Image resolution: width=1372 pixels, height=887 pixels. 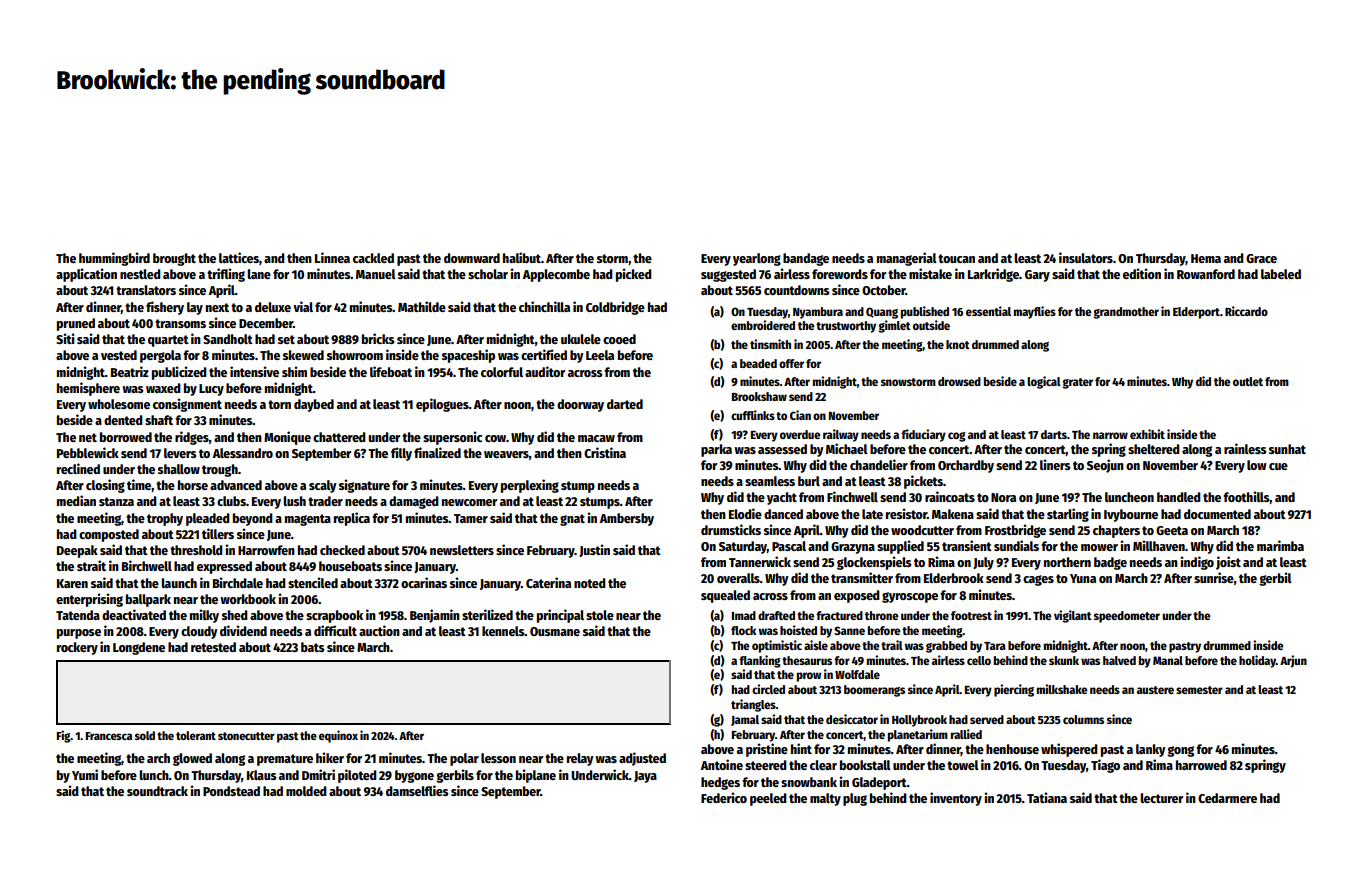 What do you see at coordinates (1180, 751) in the document?
I see `gong` at bounding box center [1180, 751].
